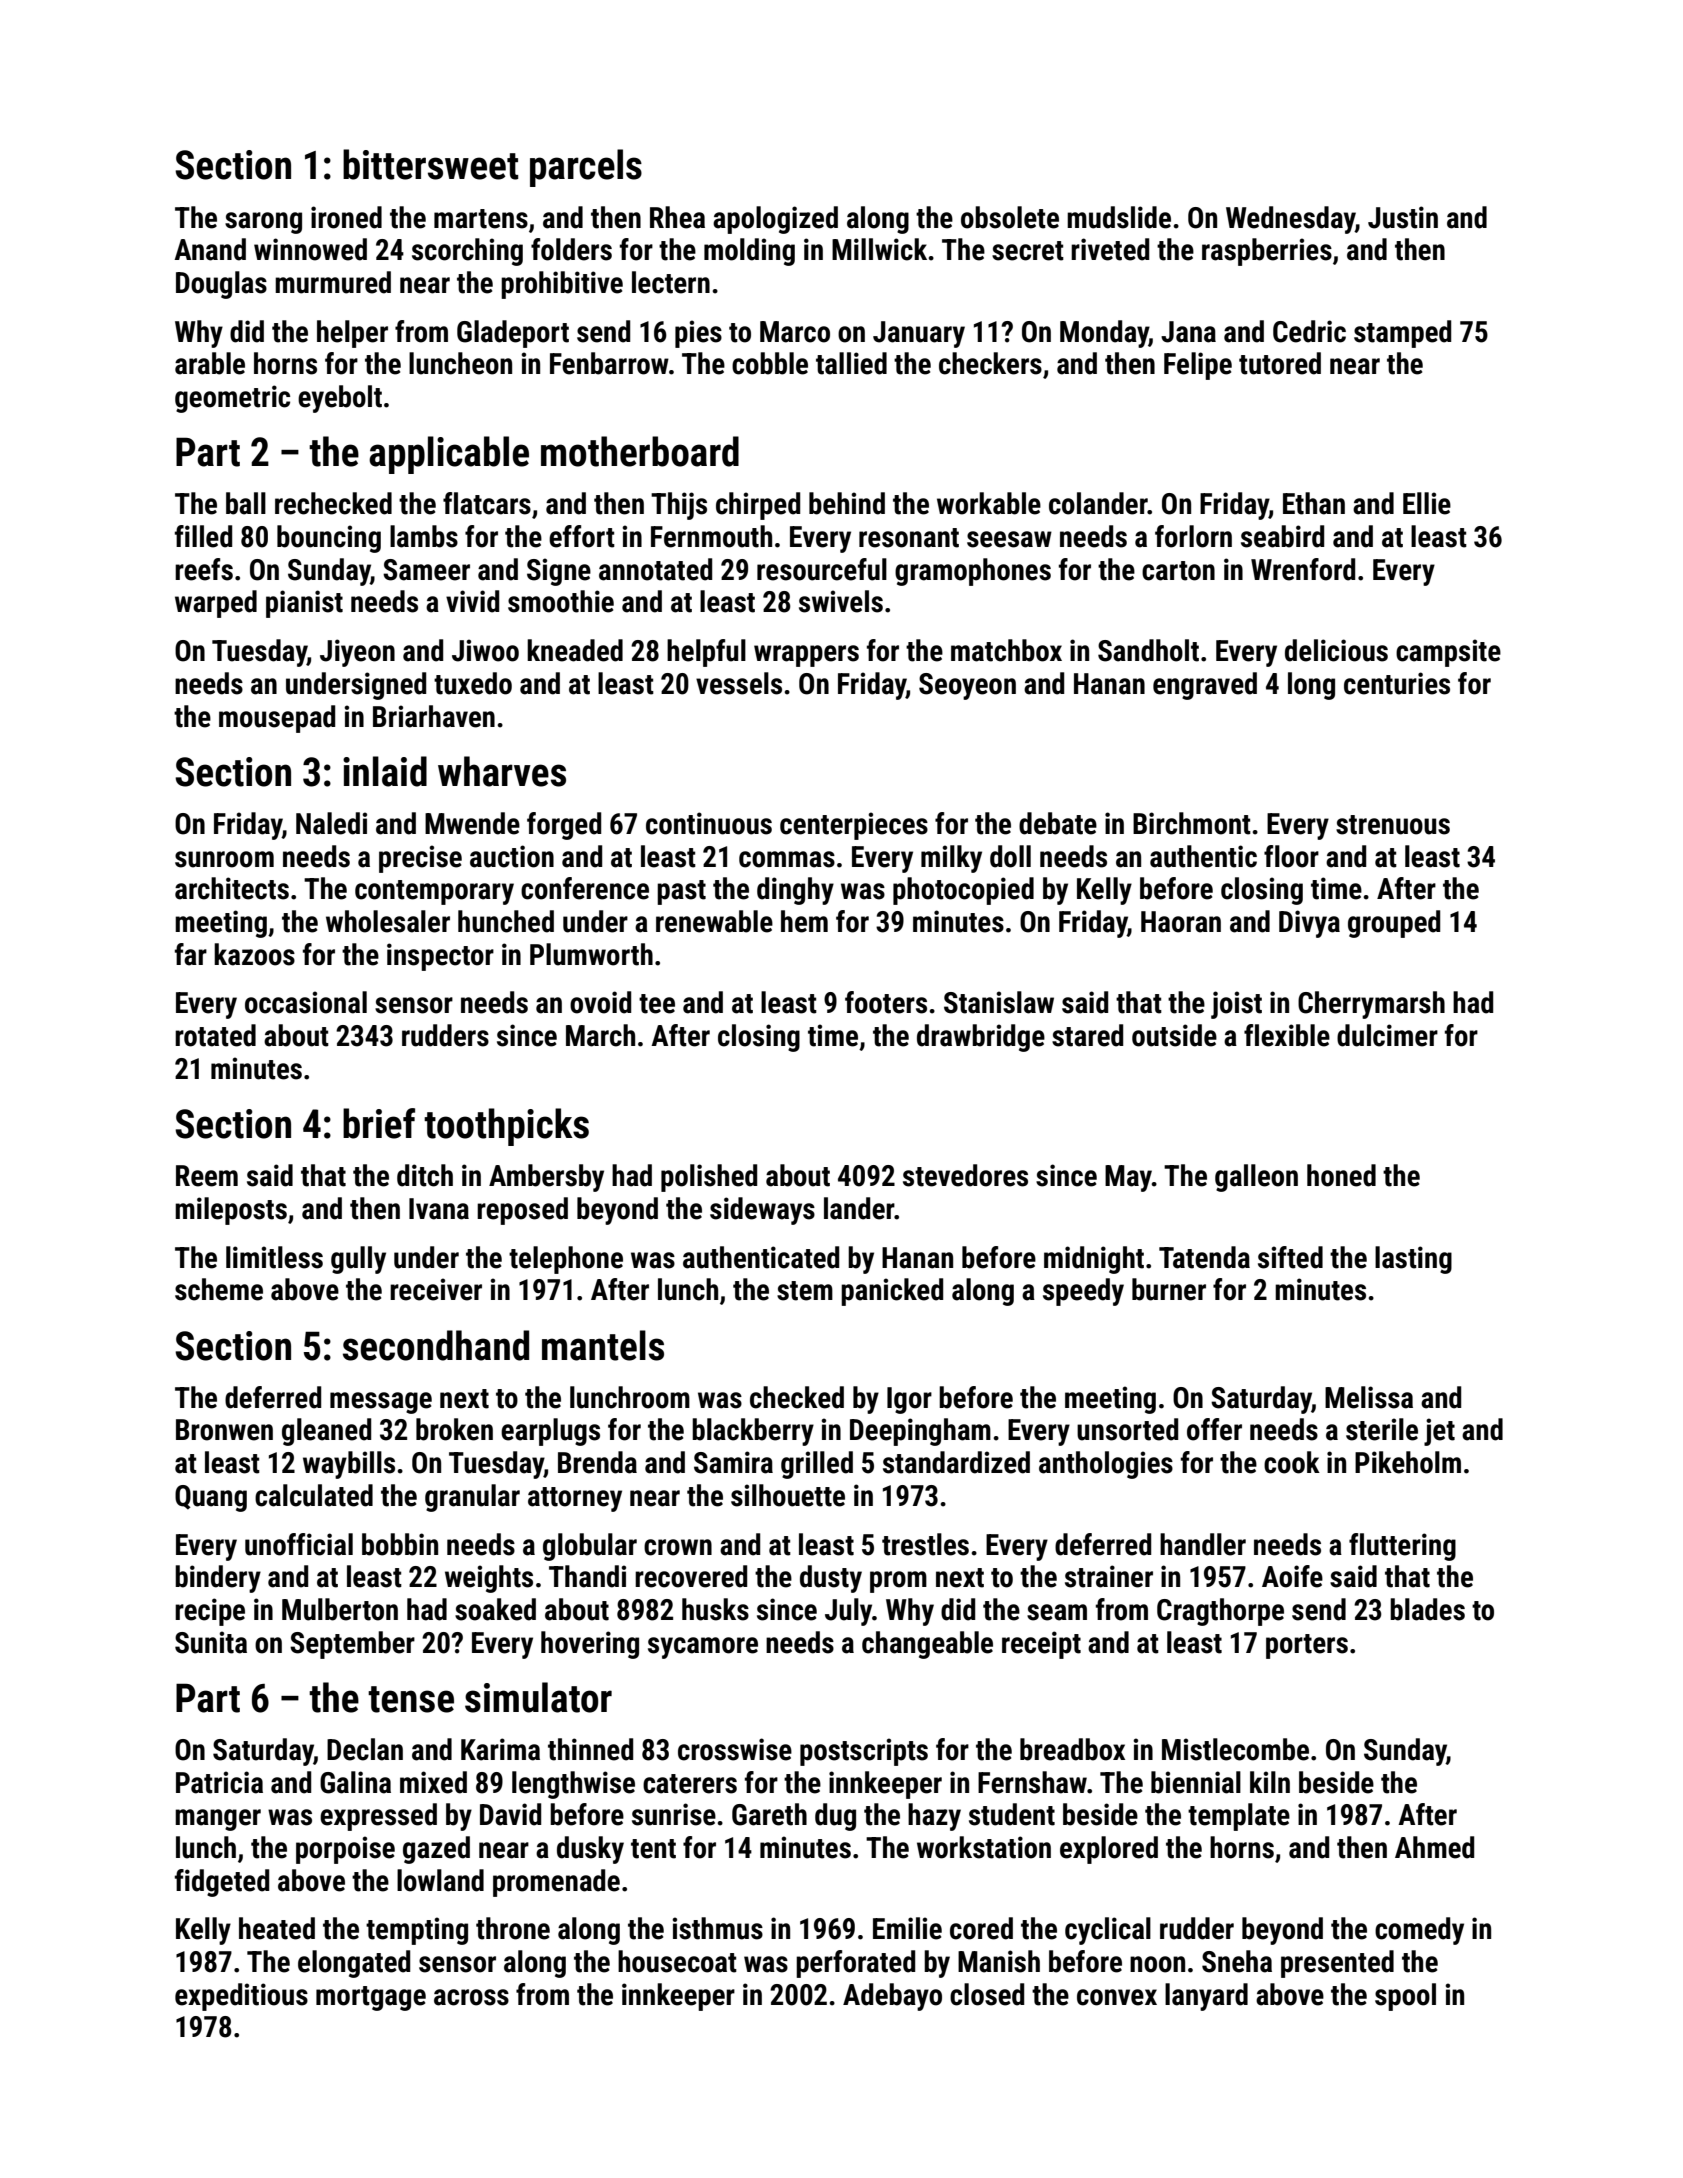 This document has height=2178, width=1683. What do you see at coordinates (714, 921) in the document?
I see `renewable` at bounding box center [714, 921].
